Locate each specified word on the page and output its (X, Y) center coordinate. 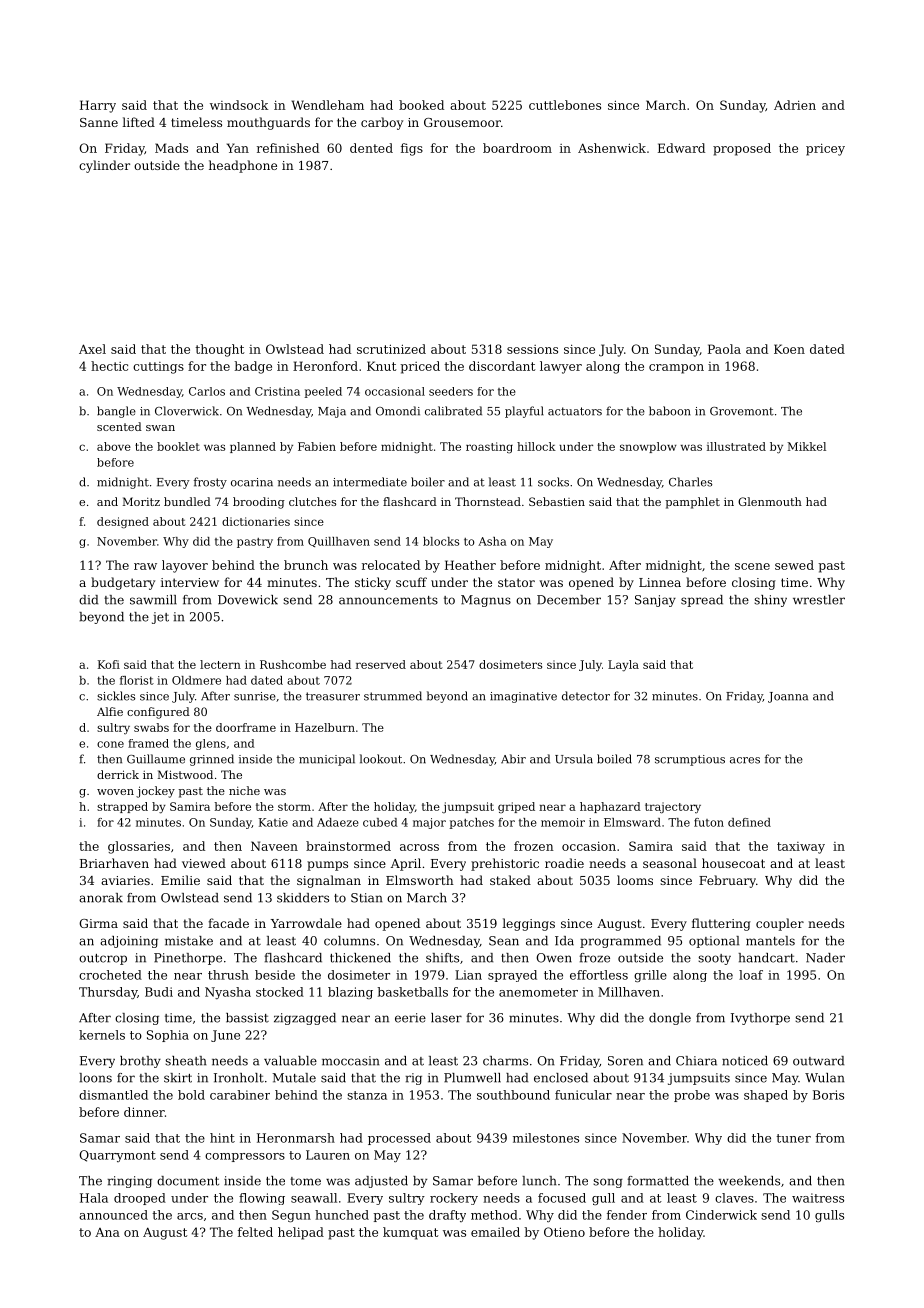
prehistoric (505, 864)
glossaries (139, 847)
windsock (239, 105)
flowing (262, 1199)
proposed (742, 149)
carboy (382, 123)
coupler (780, 924)
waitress (818, 1198)
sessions (532, 349)
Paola (724, 349)
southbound (513, 1095)
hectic (109, 366)
